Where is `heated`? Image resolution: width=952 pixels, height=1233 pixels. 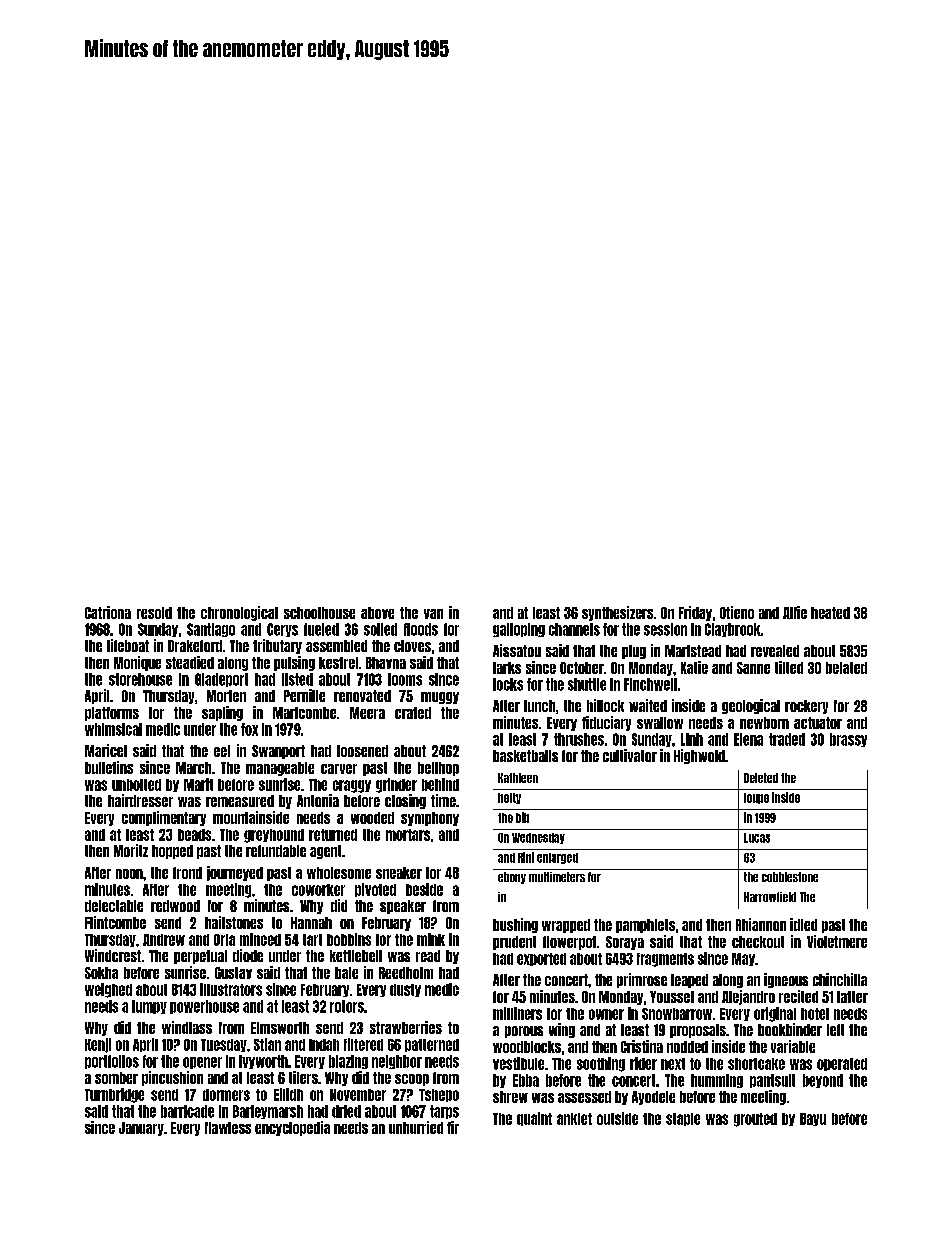 heated is located at coordinates (830, 613).
